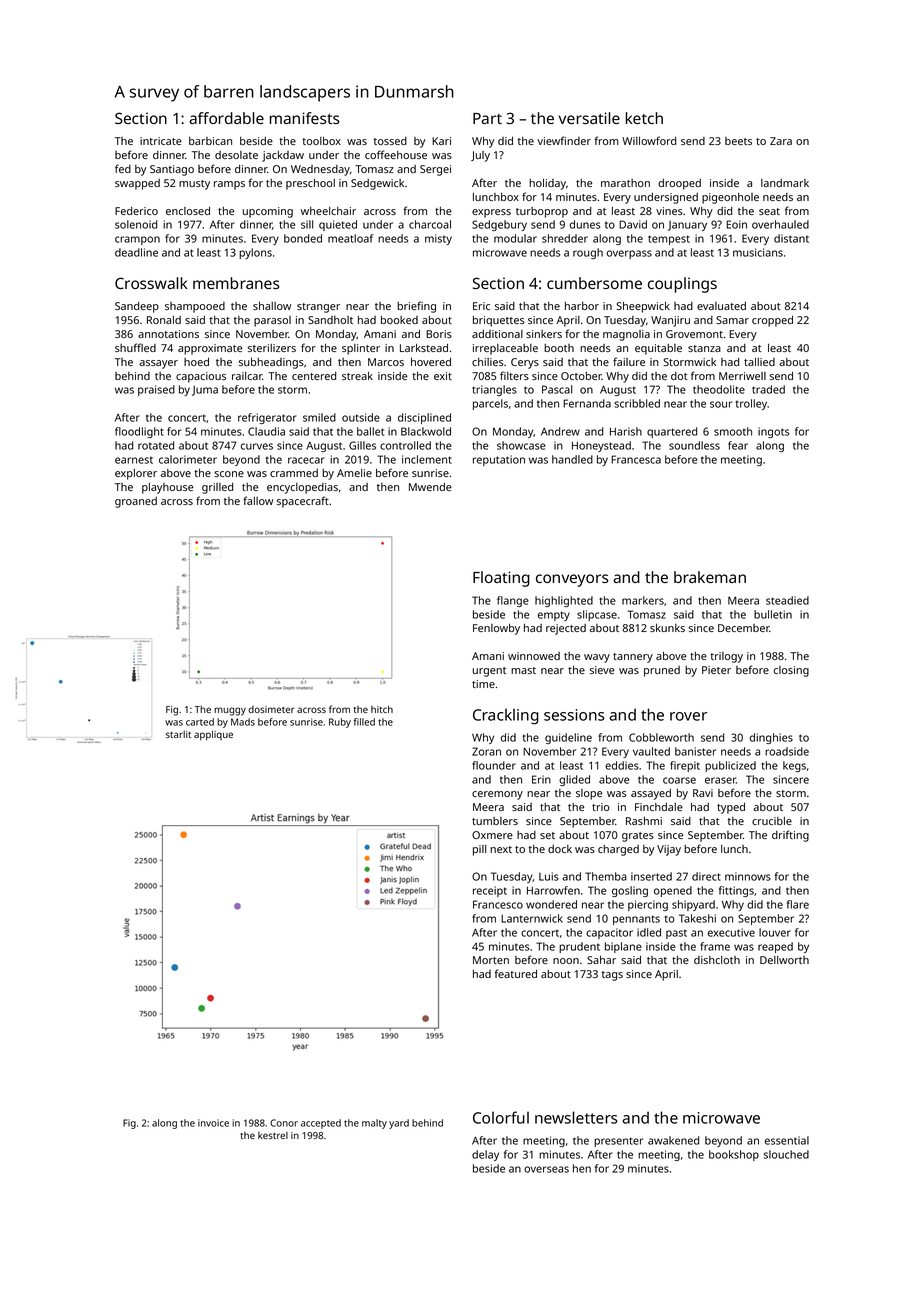  What do you see at coordinates (273, 1135) in the document?
I see `kestrel` at bounding box center [273, 1135].
